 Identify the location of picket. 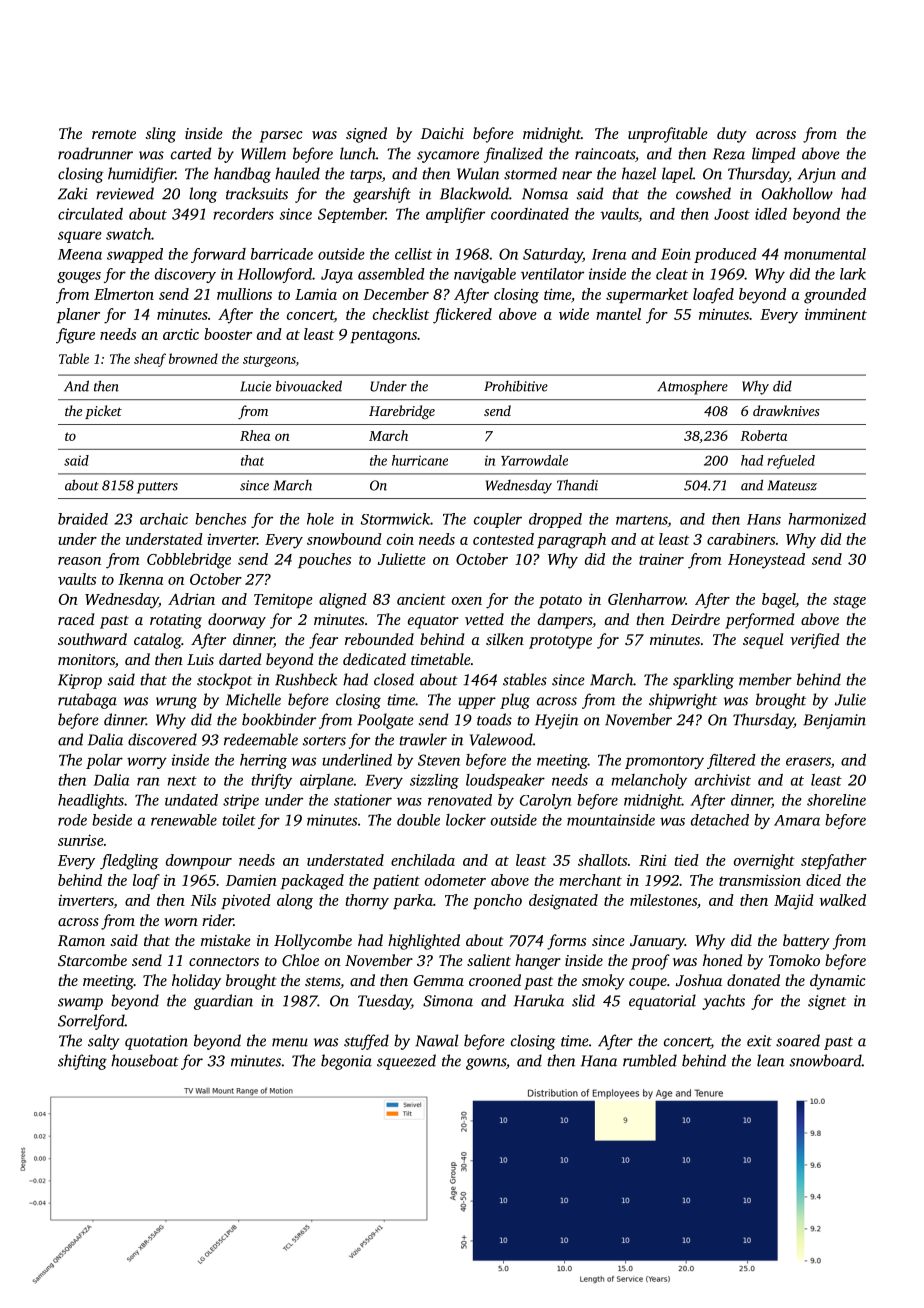
(103, 412).
